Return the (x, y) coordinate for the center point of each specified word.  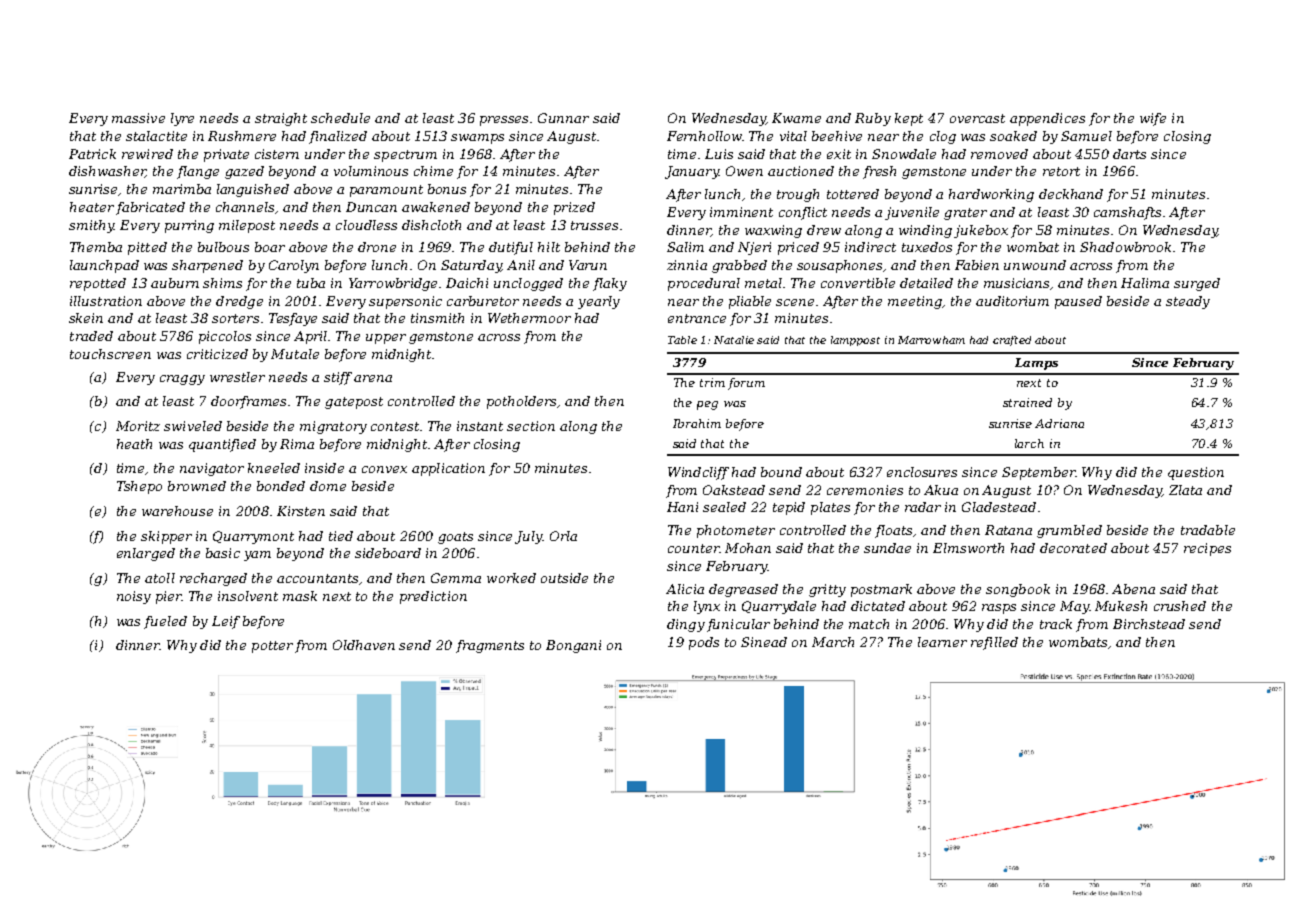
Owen (744, 171)
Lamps (1036, 364)
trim (712, 382)
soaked (1013, 136)
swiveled (193, 426)
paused (1078, 302)
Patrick (92, 154)
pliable (750, 302)
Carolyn (294, 266)
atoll (160, 578)
